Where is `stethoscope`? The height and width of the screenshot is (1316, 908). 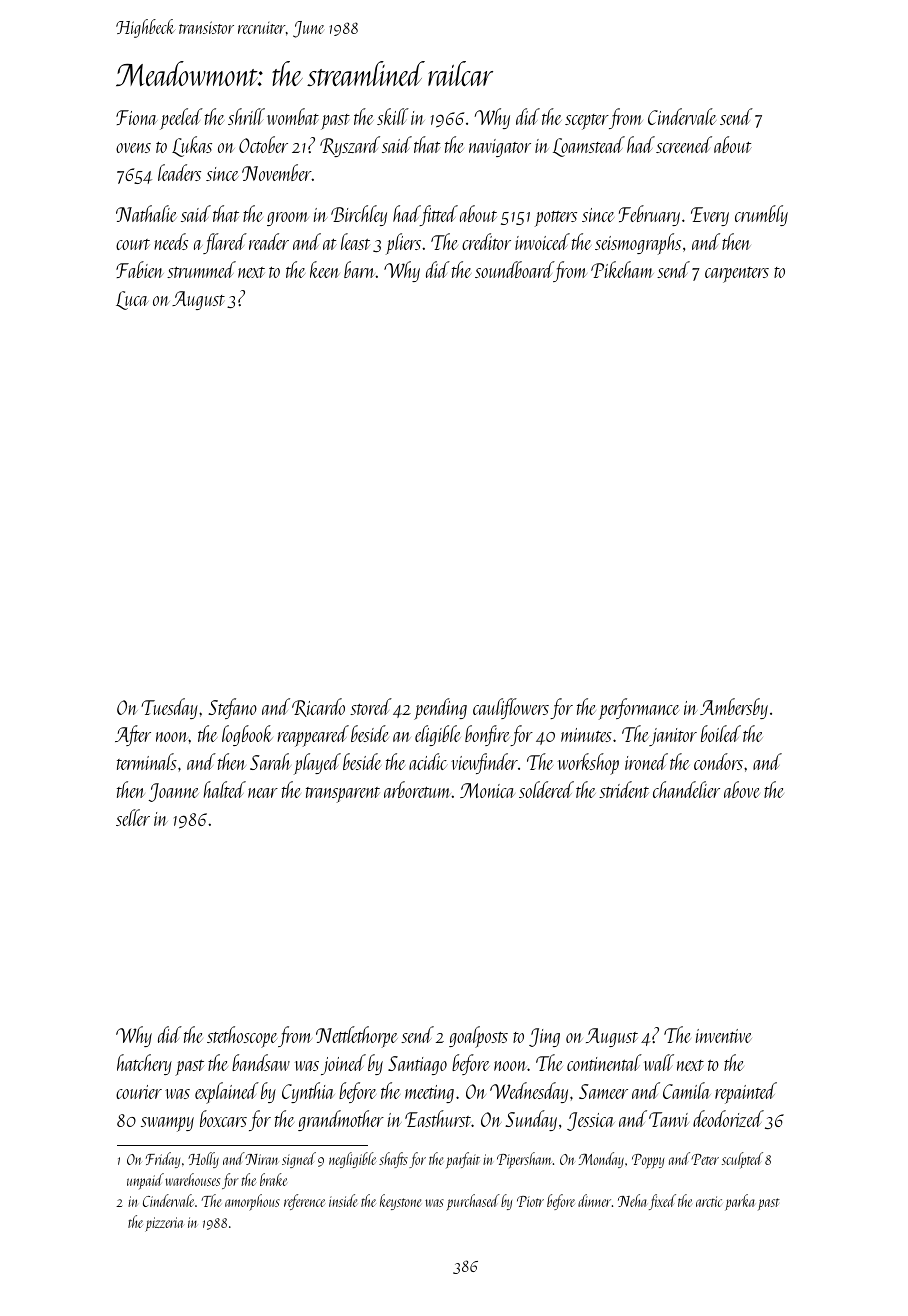
stethoscope is located at coordinates (242, 1037).
